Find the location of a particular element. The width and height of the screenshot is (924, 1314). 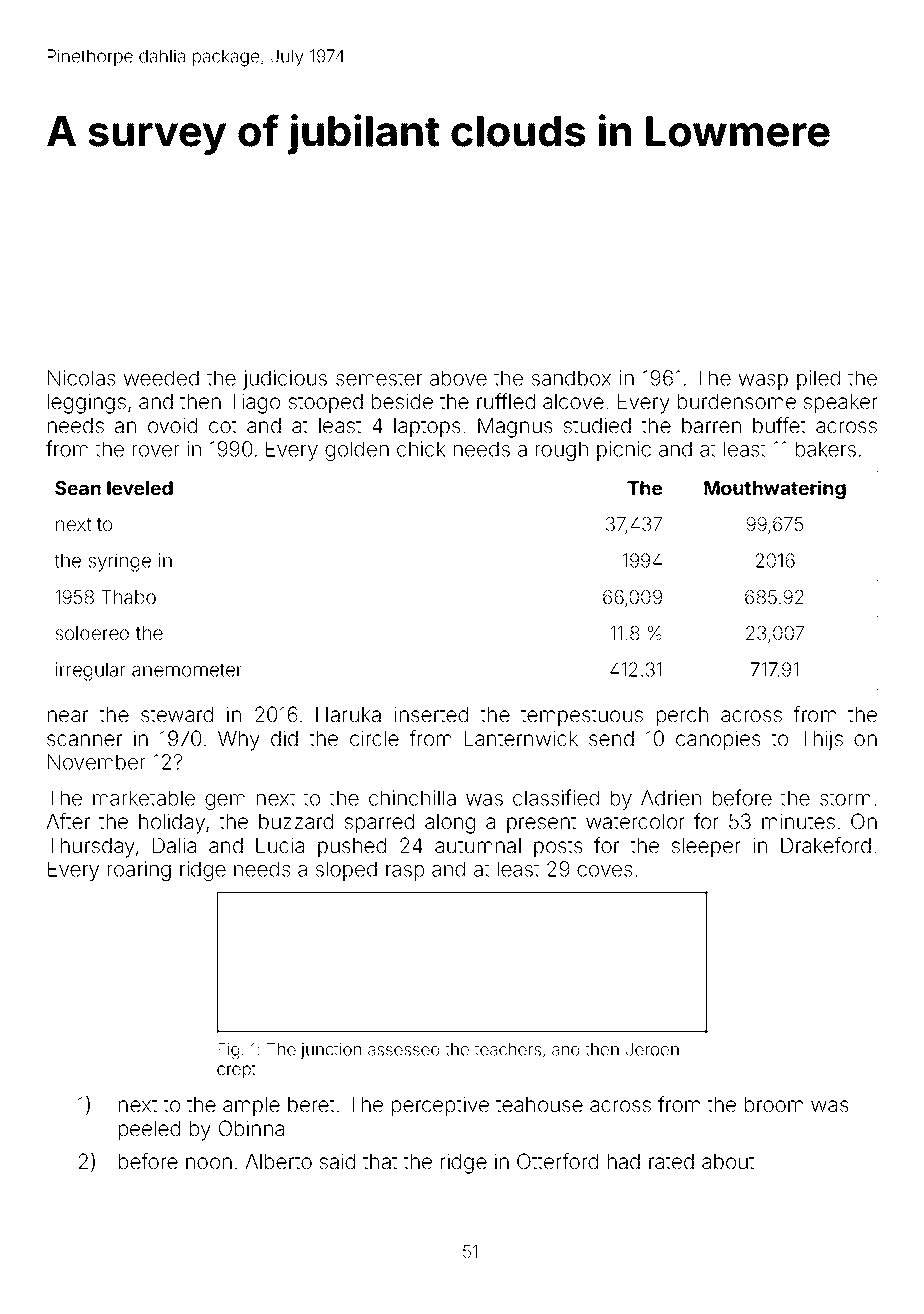

that is located at coordinates (380, 1162).
